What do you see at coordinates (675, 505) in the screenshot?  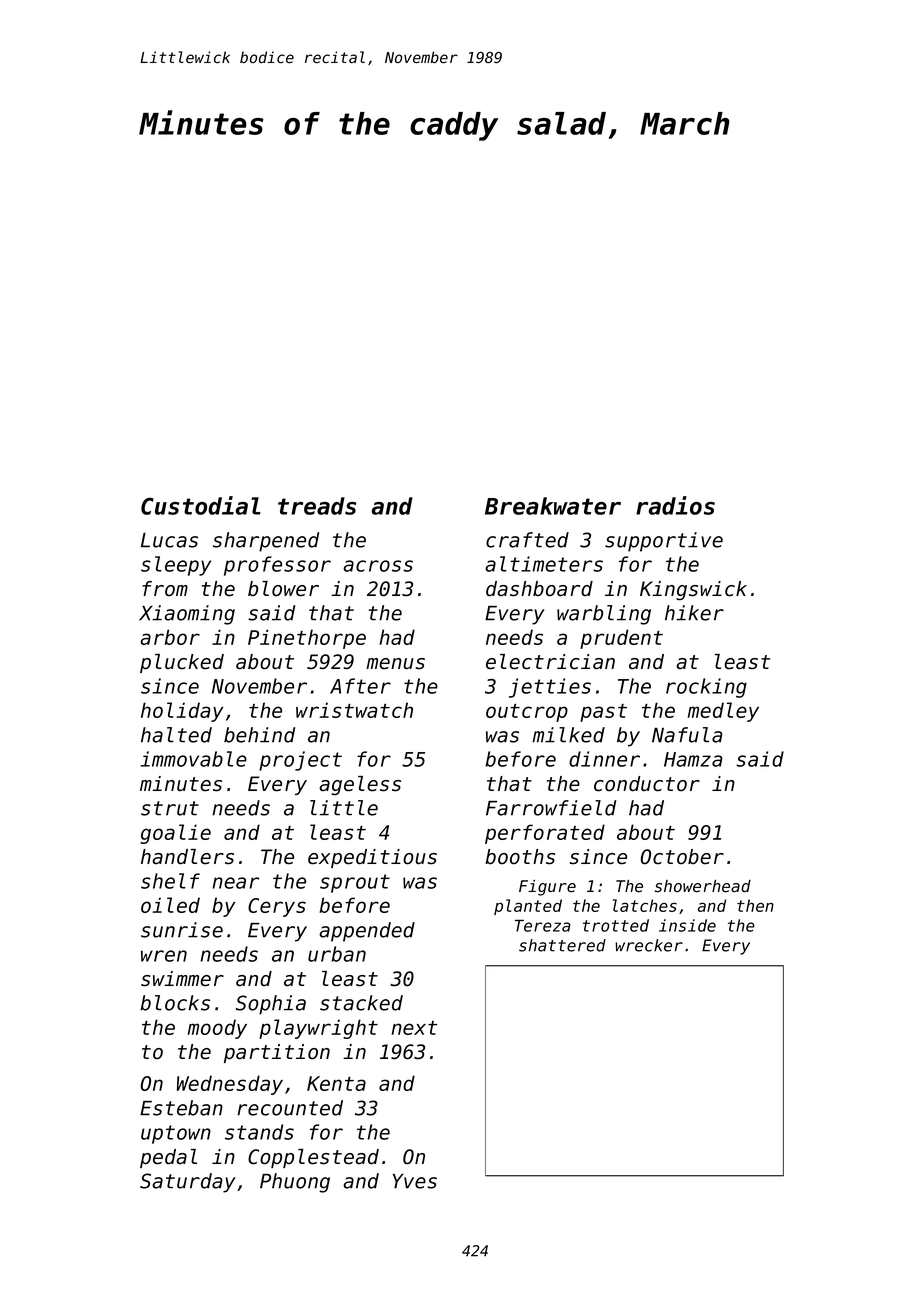 I see `radios` at bounding box center [675, 505].
